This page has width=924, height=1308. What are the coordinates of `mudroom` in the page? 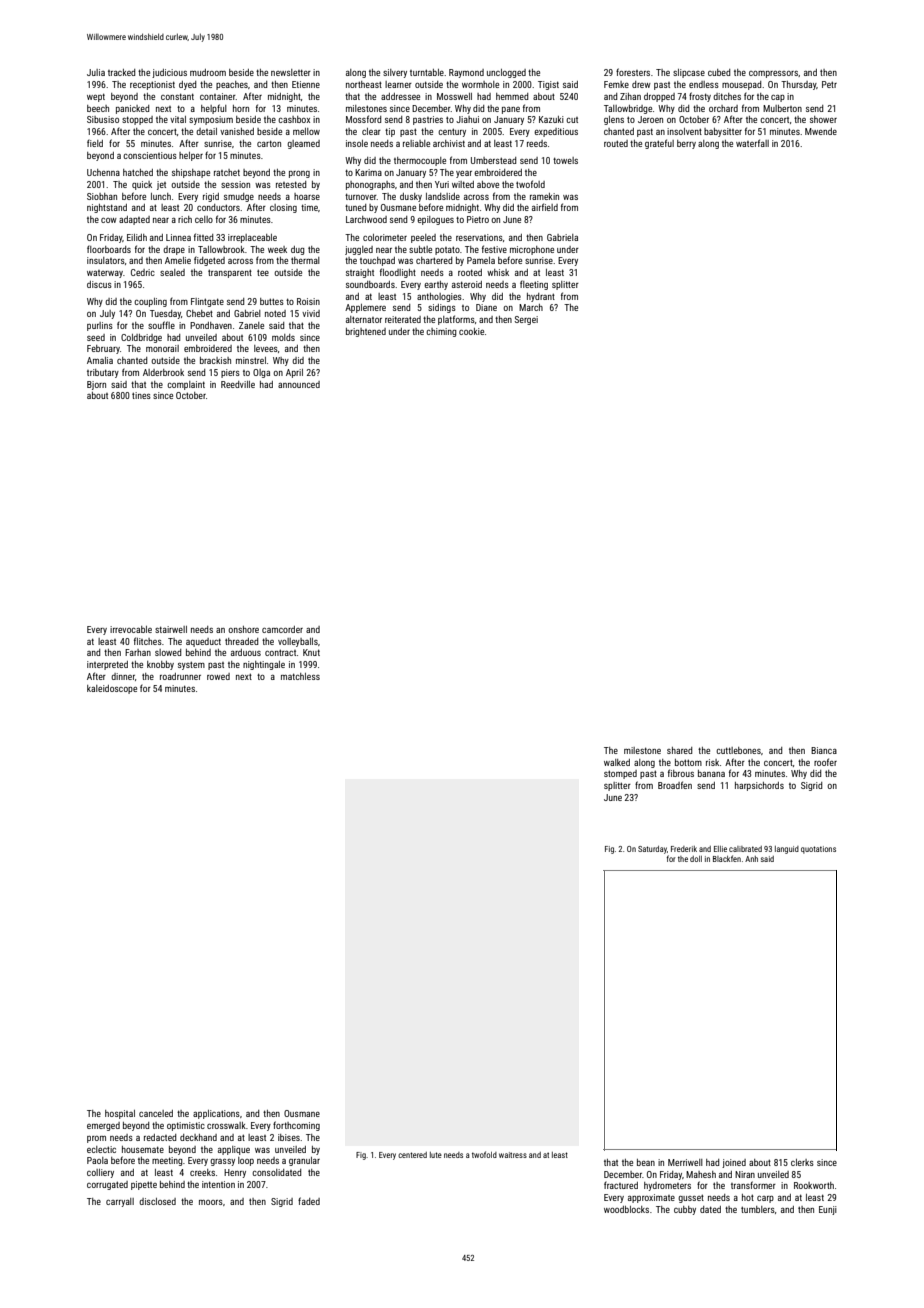 It's located at (208, 72).
